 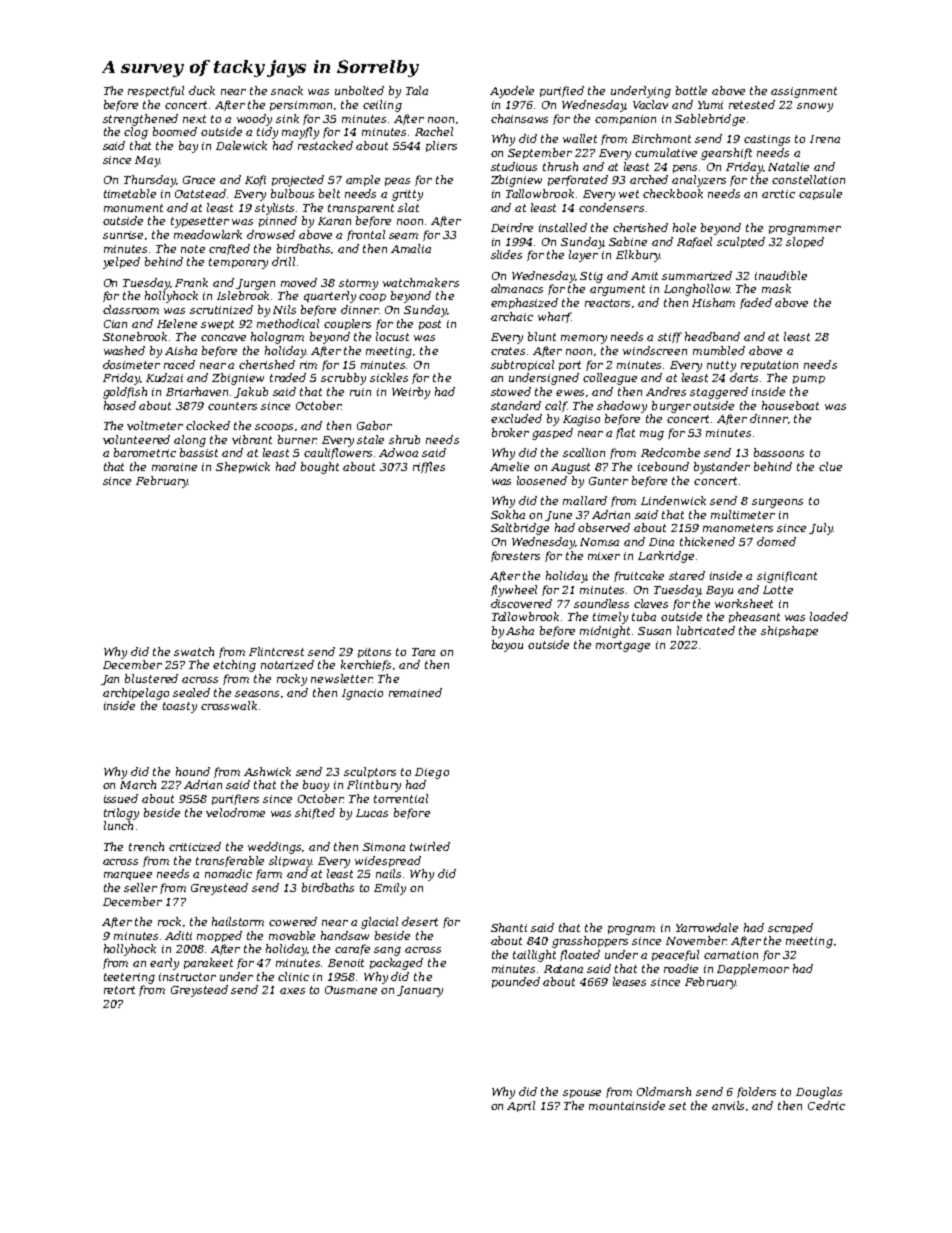 What do you see at coordinates (805, 242) in the image?
I see `sloped` at bounding box center [805, 242].
